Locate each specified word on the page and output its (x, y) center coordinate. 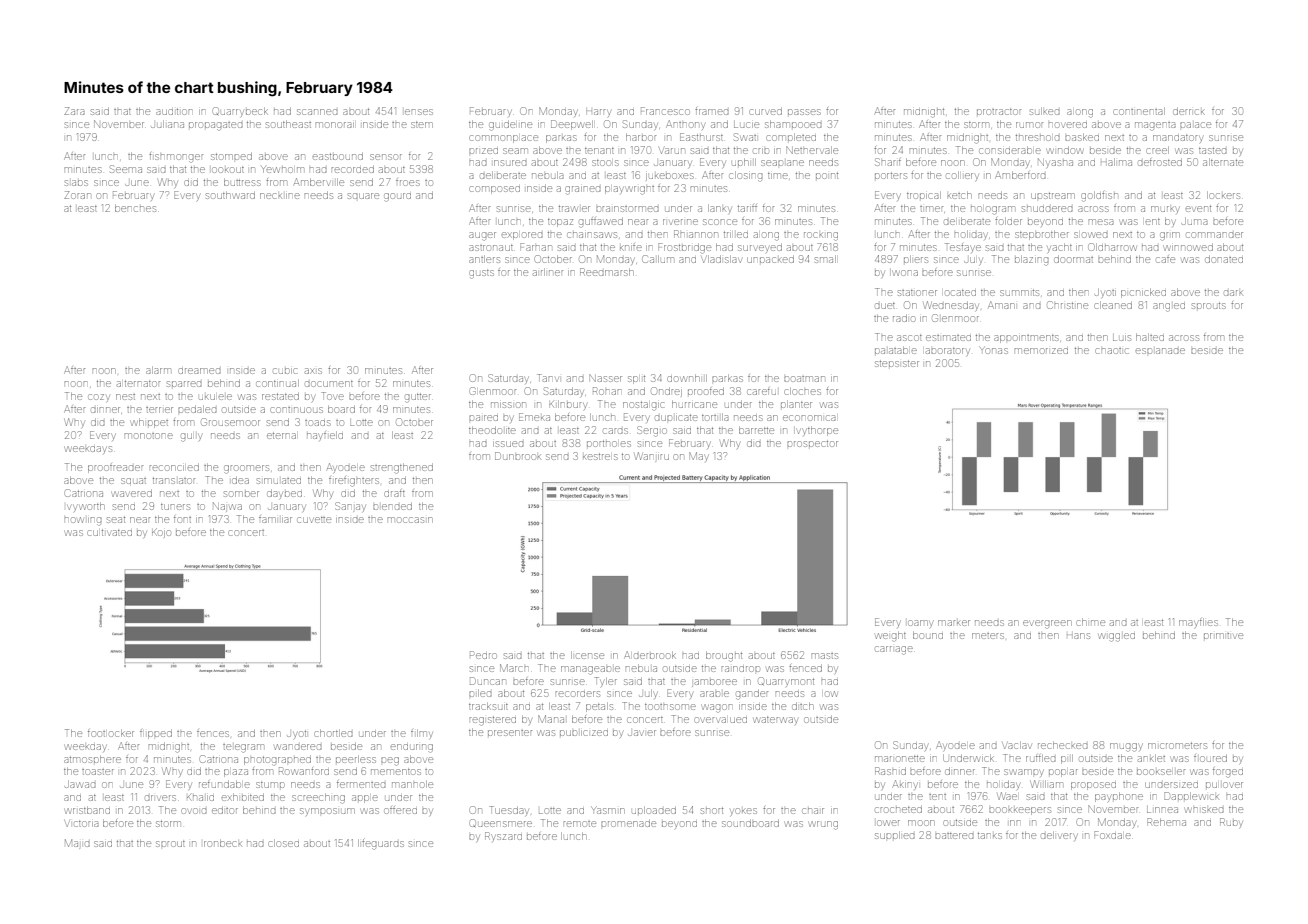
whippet (149, 423)
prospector (812, 444)
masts (825, 656)
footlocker (111, 733)
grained (583, 190)
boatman (804, 379)
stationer (917, 293)
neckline (280, 196)
